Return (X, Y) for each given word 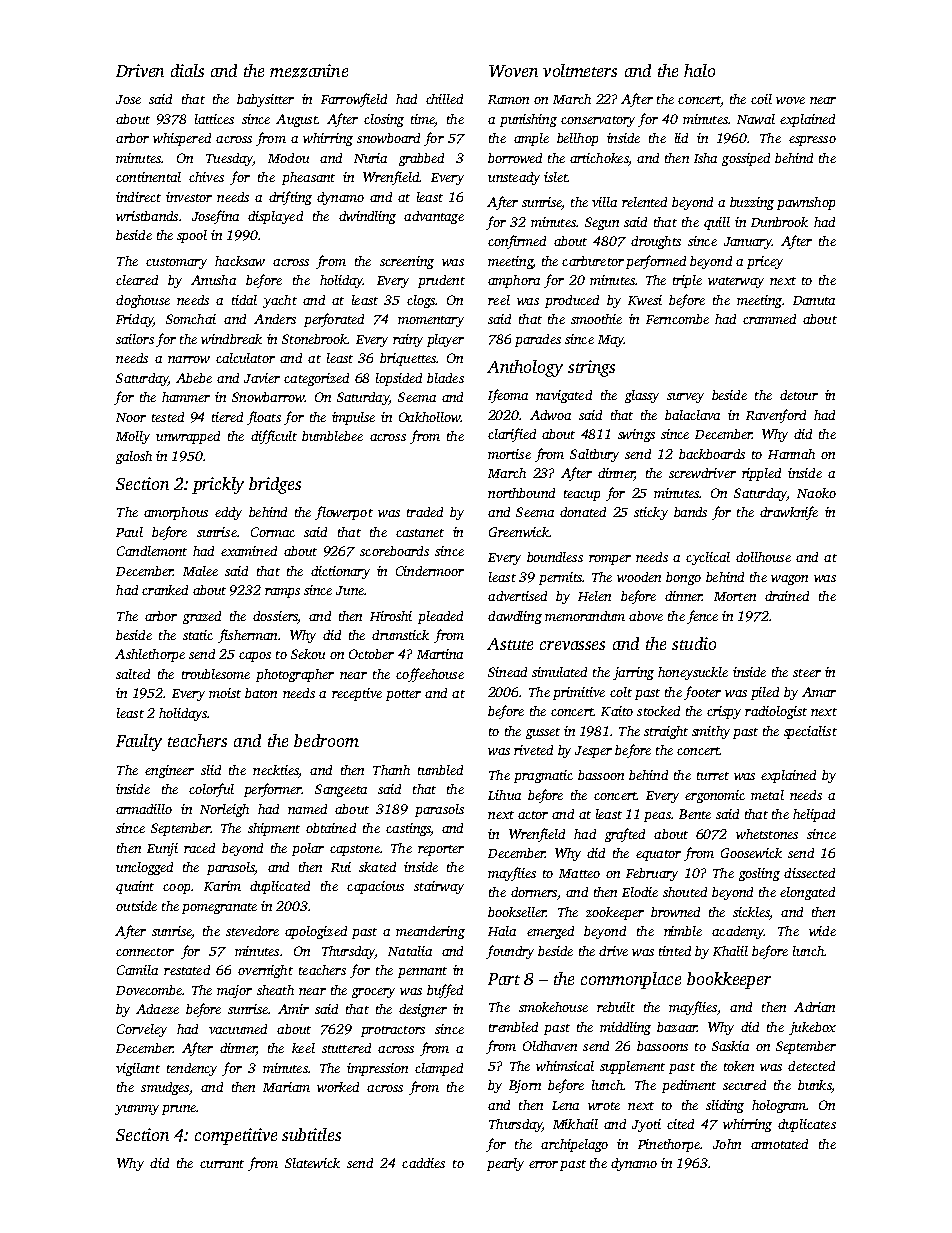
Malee (200, 571)
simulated (559, 672)
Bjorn (525, 1086)
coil (761, 99)
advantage (434, 217)
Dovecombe (149, 990)
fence (702, 617)
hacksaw (240, 261)
